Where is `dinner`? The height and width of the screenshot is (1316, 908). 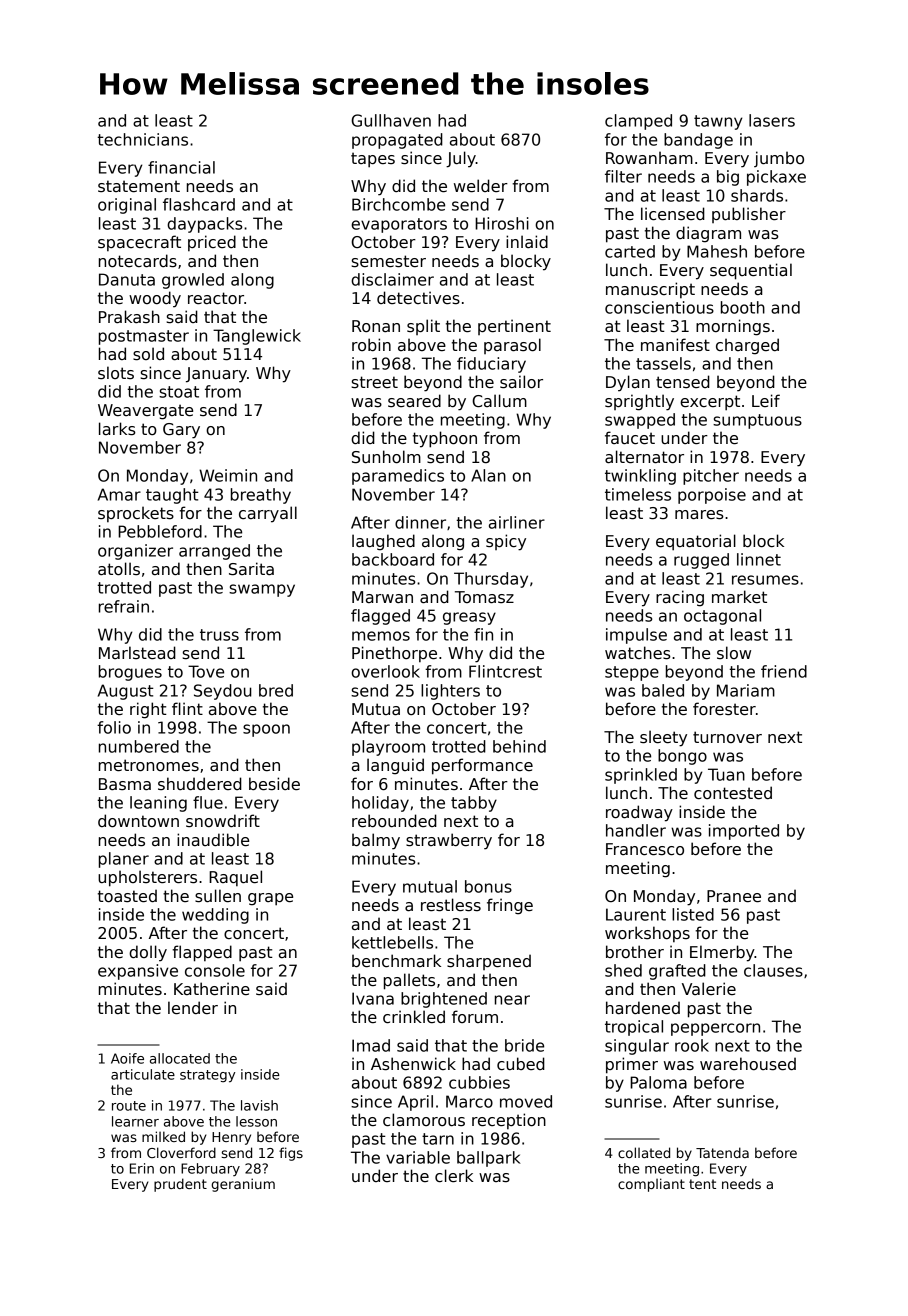 dinner is located at coordinates (420, 522).
